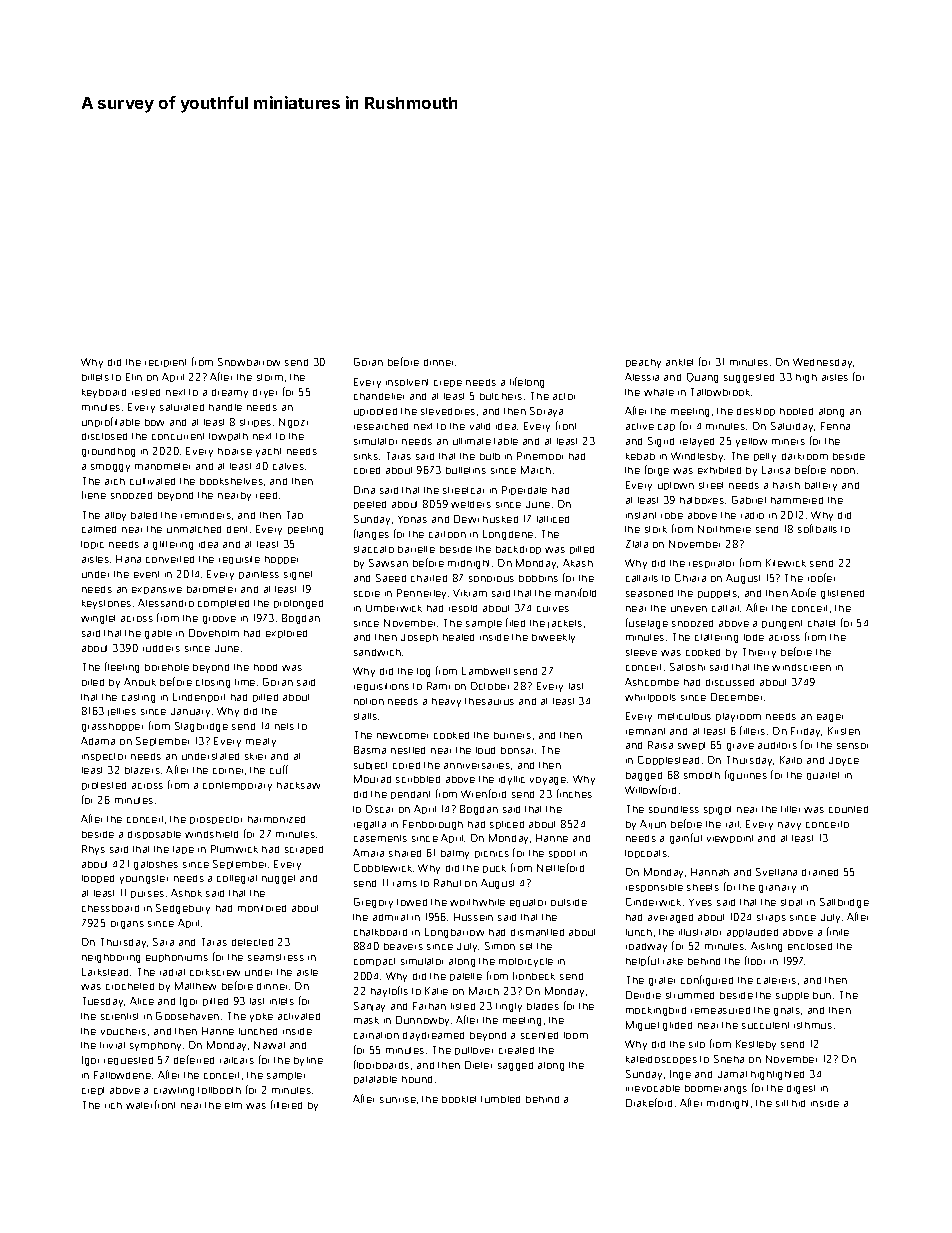 The width and height of the screenshot is (952, 1233). I want to click on uprooted, so click(375, 412).
